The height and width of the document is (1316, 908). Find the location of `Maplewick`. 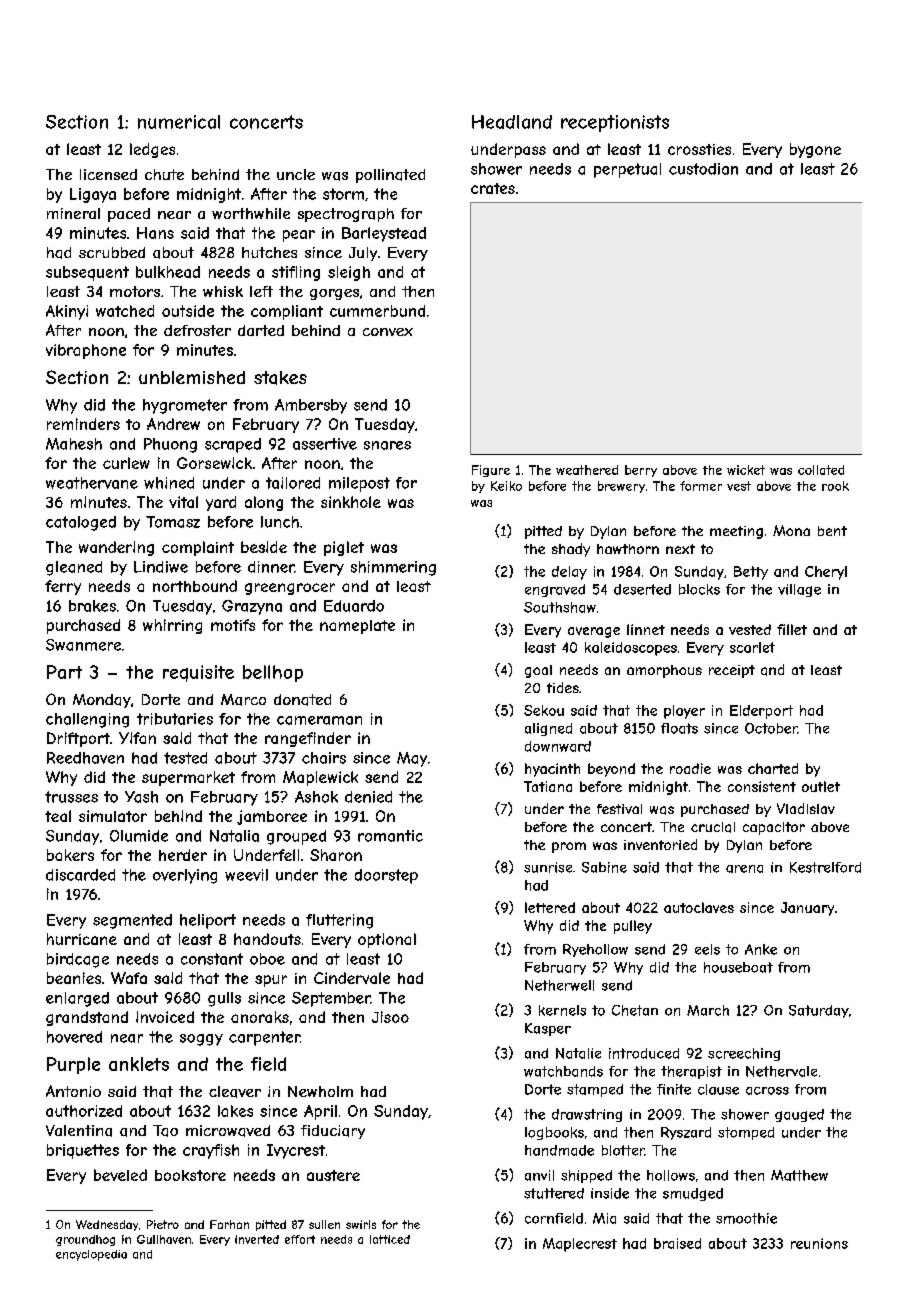

Maplewick is located at coordinates (320, 778).
